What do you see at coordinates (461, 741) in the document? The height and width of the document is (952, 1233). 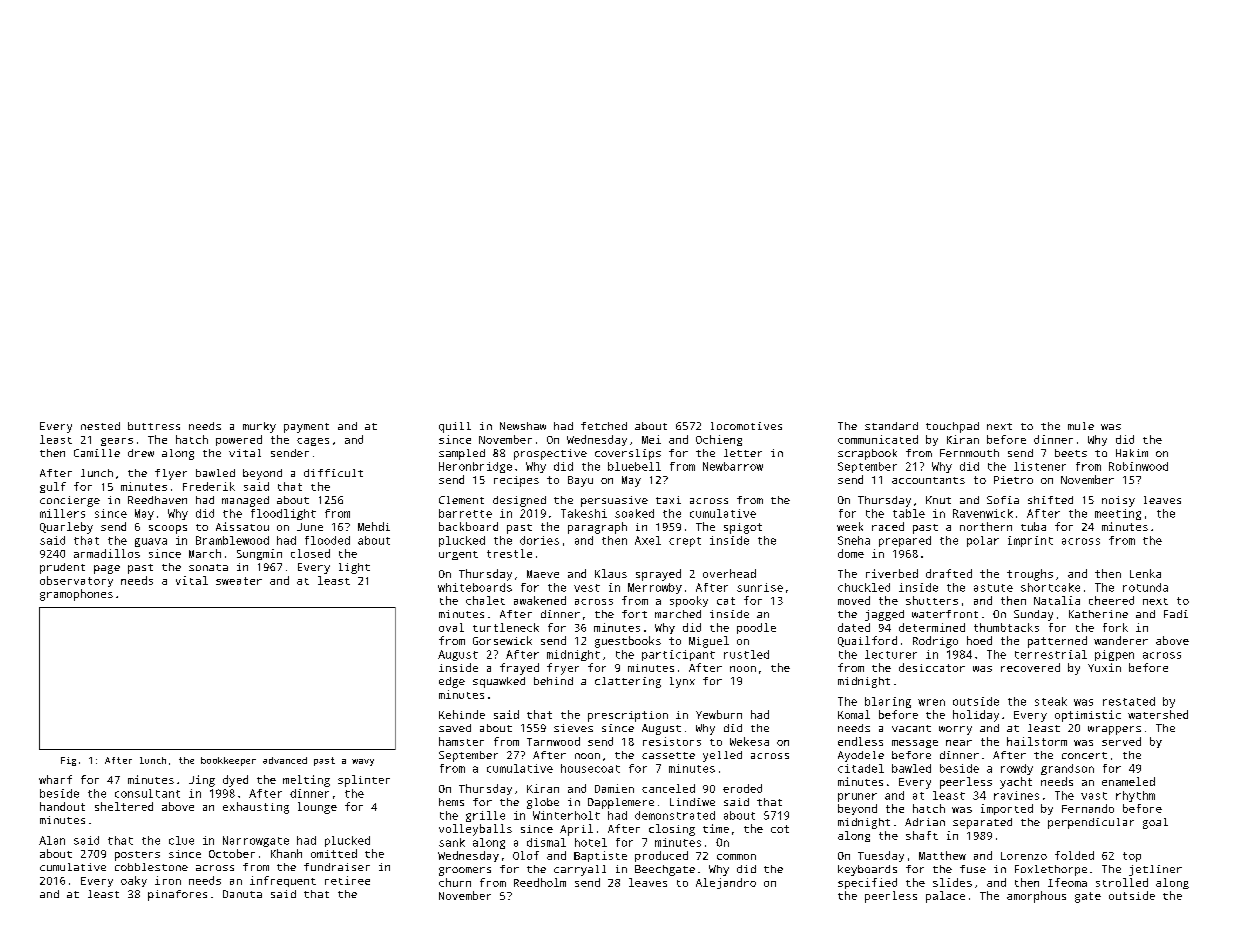 I see `hamster` at bounding box center [461, 741].
